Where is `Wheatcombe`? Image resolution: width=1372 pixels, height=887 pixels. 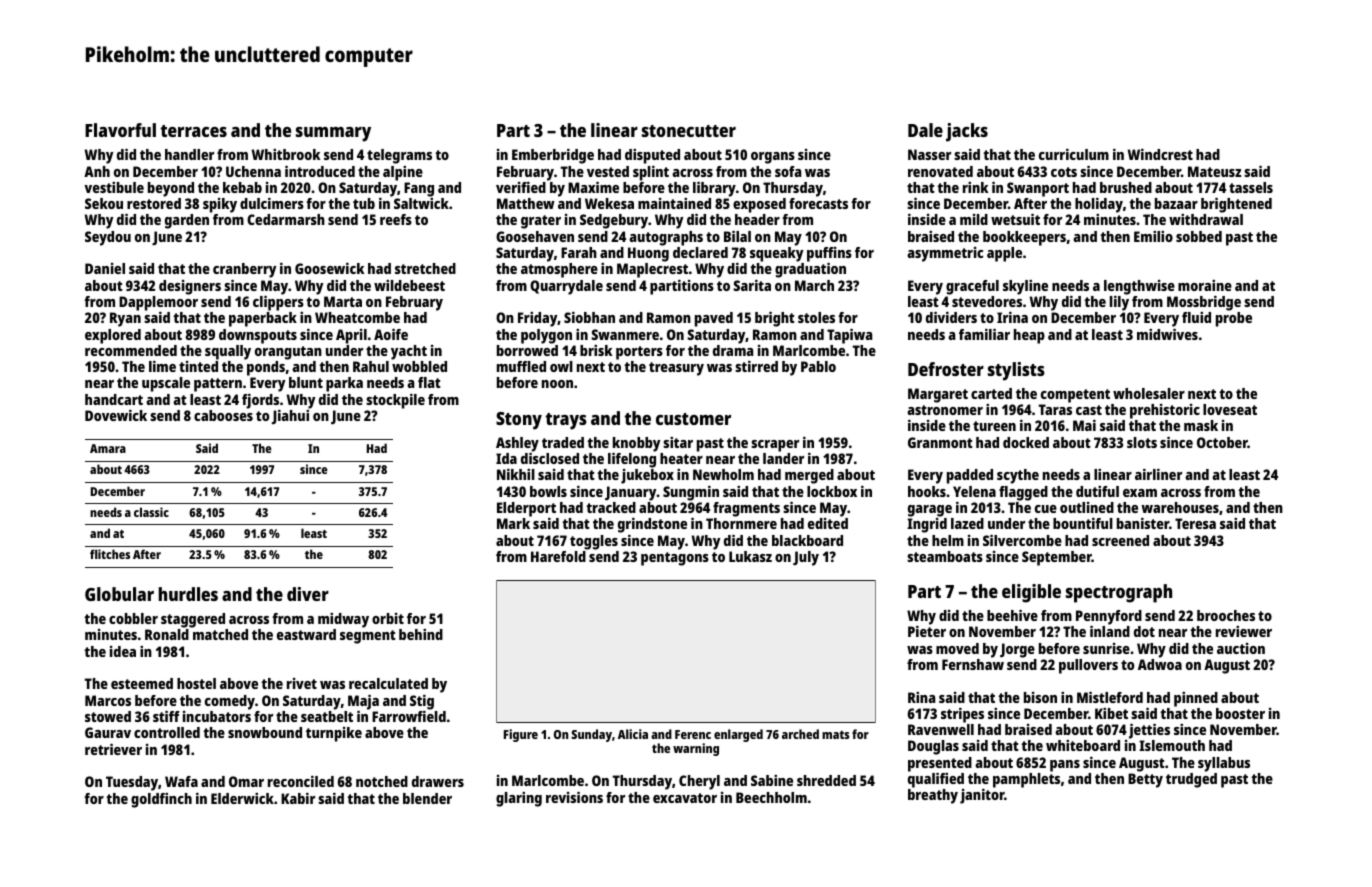 Wheatcombe is located at coordinates (357, 317).
